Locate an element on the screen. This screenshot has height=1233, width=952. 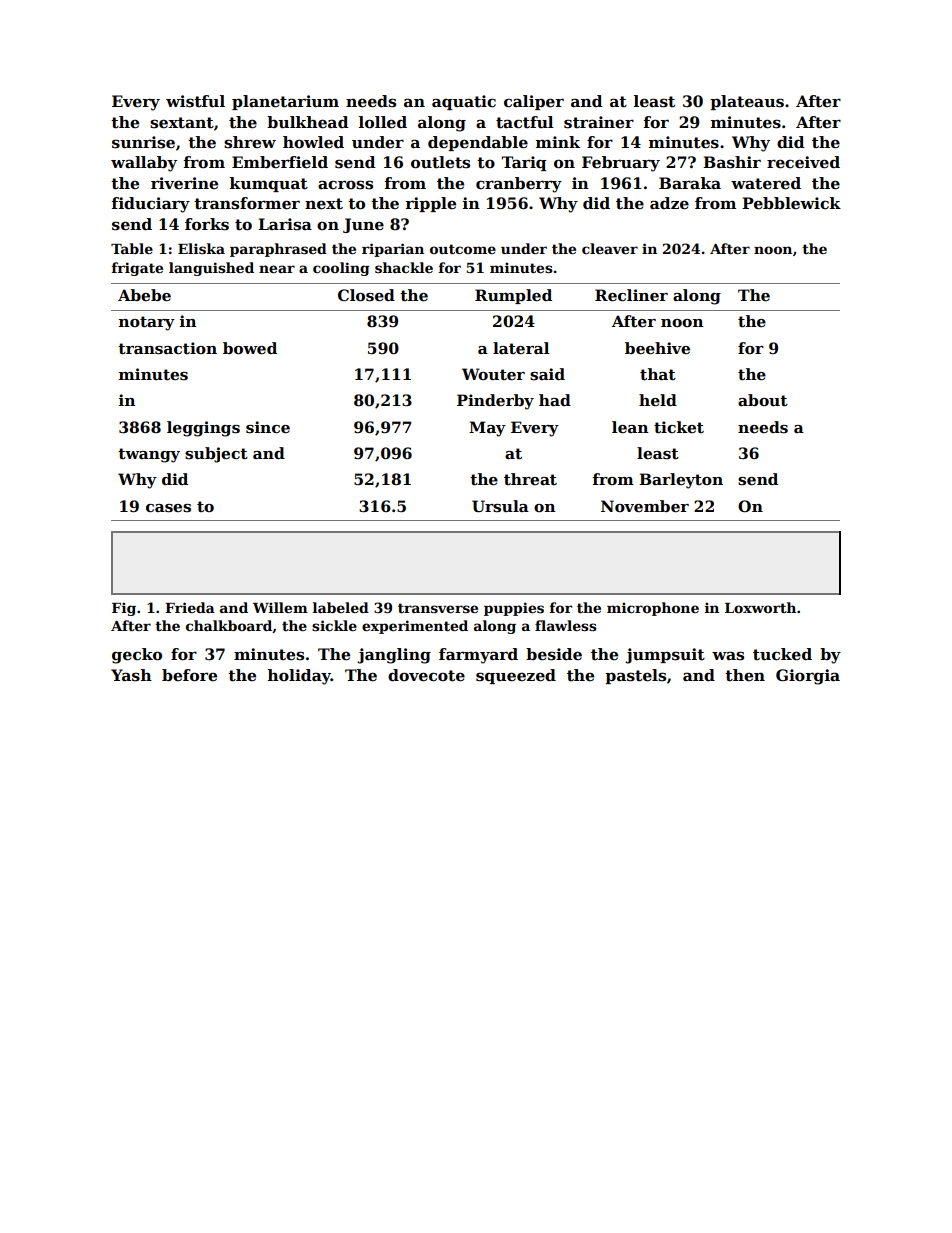
holiday is located at coordinates (299, 677).
